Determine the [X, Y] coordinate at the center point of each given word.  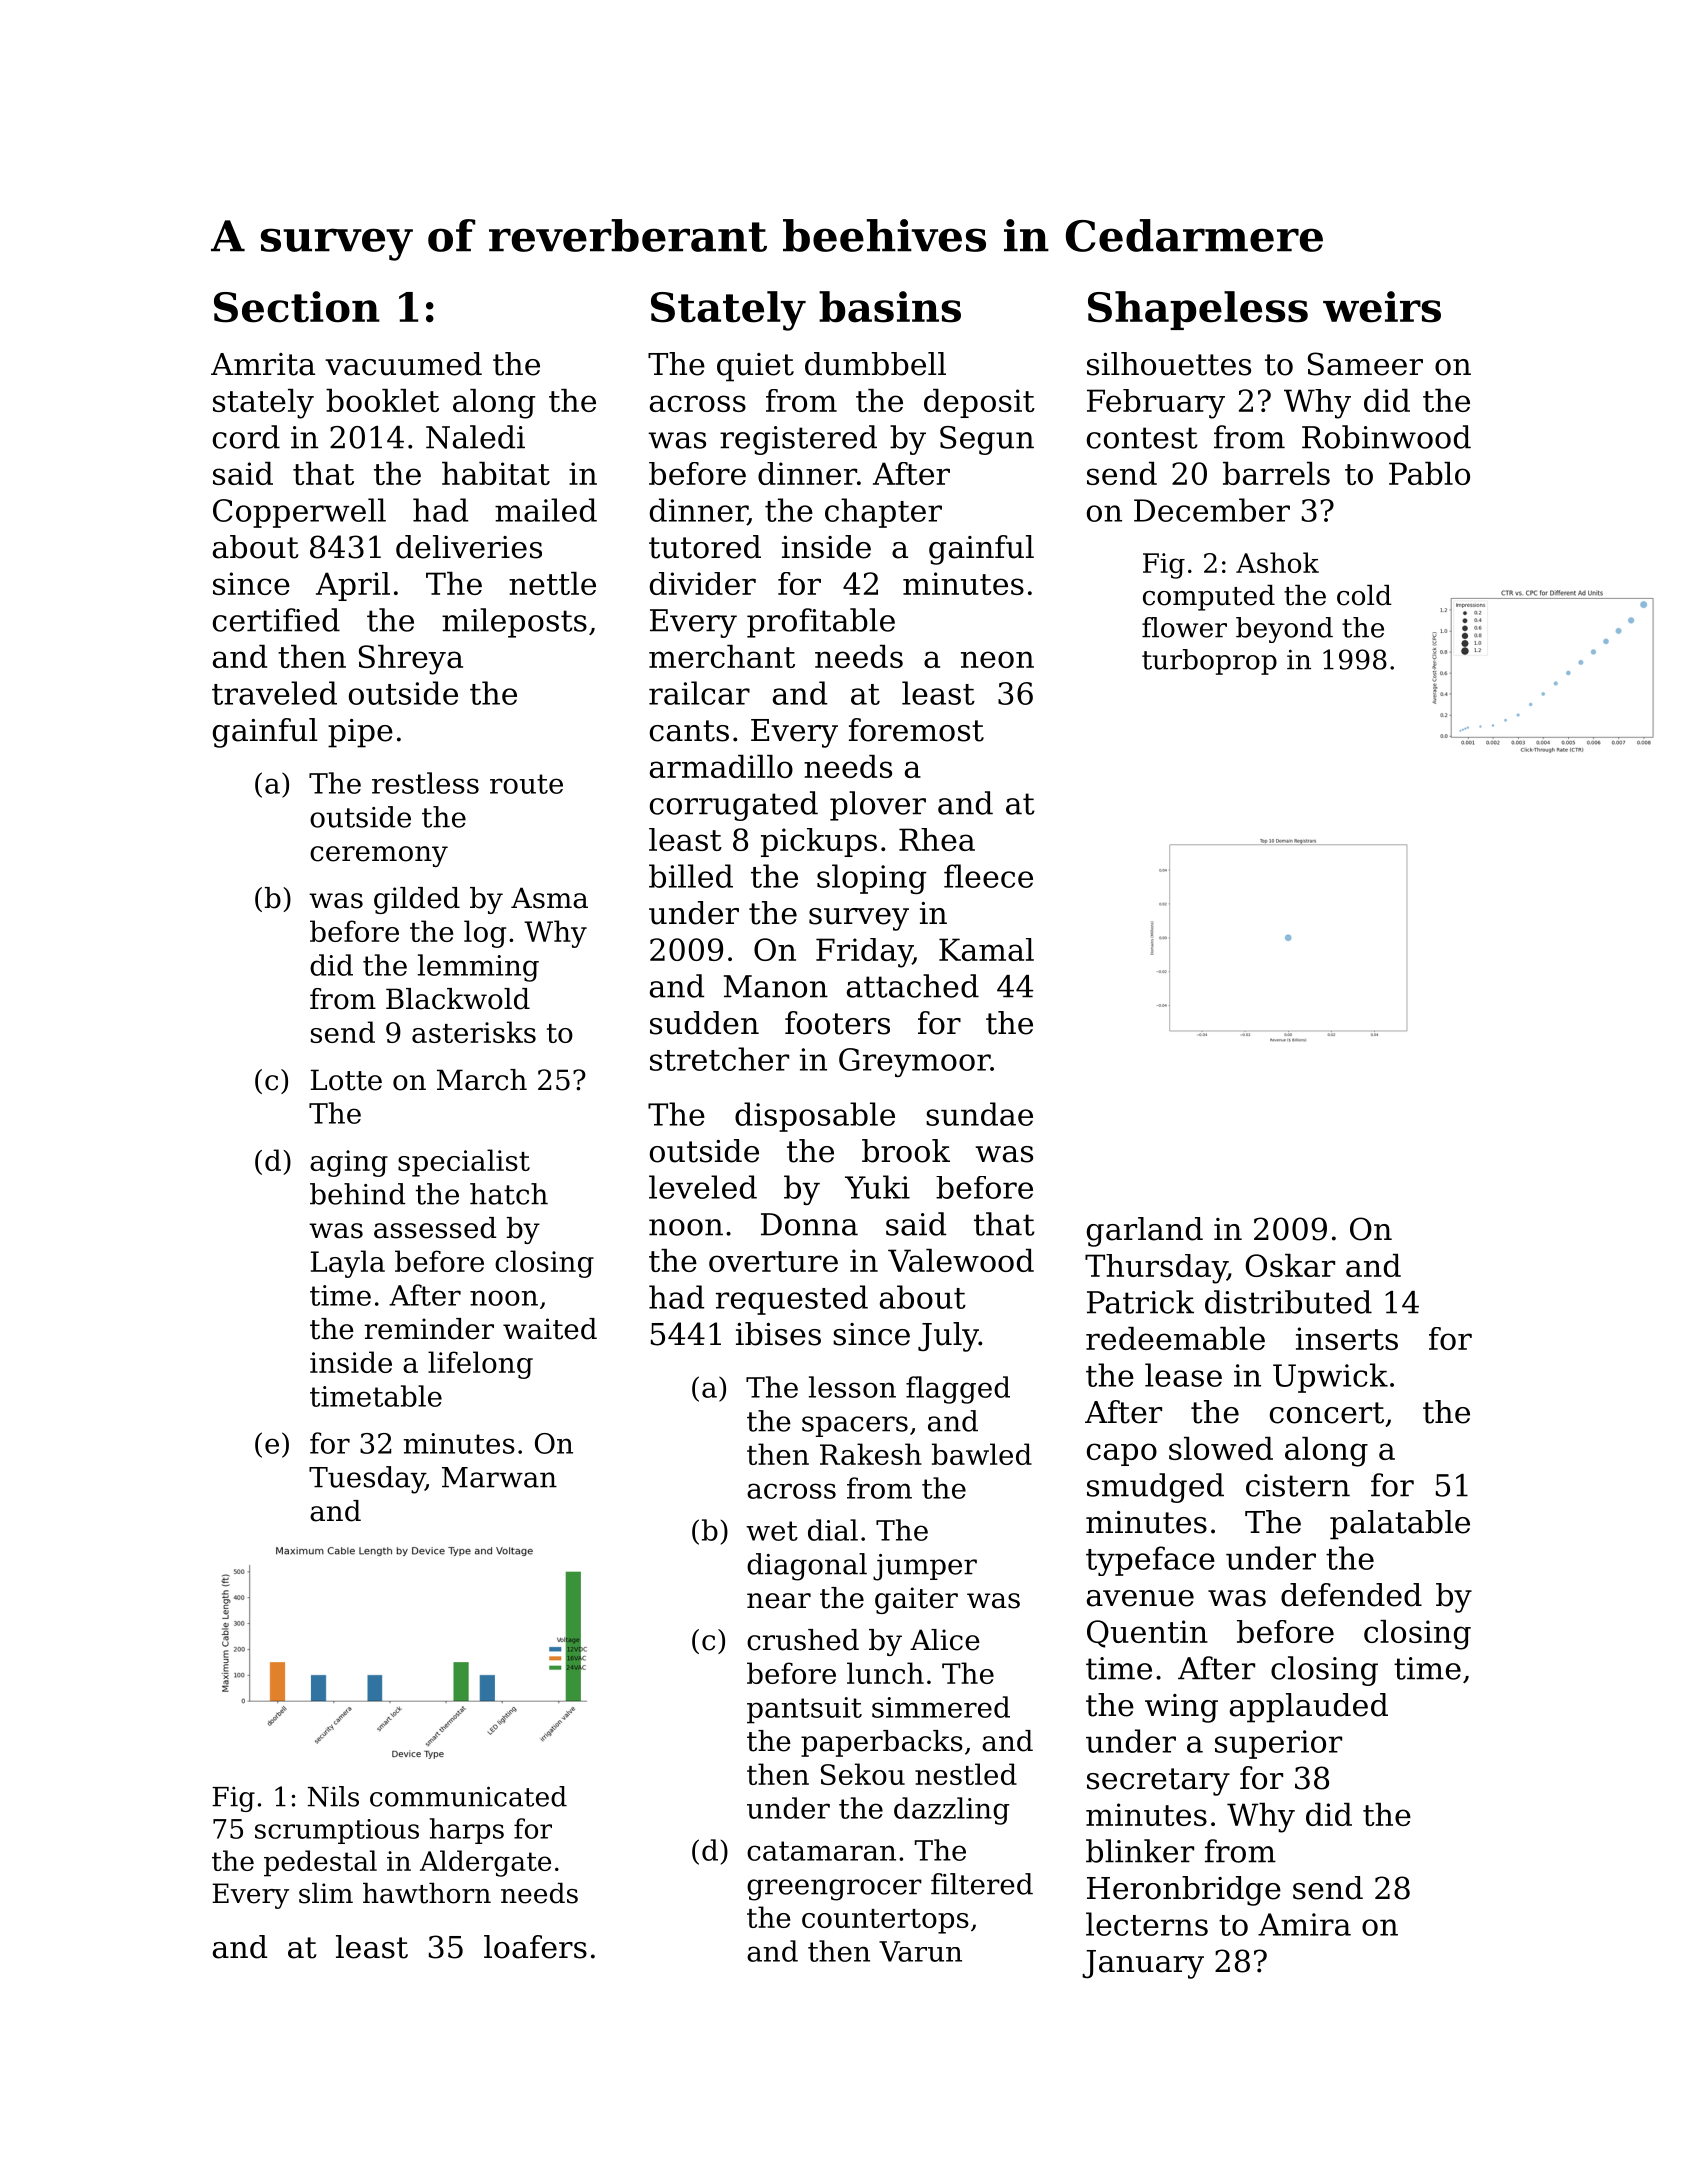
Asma [549, 898]
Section [297, 307]
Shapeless [1198, 310]
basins [890, 307]
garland [1145, 1232]
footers [837, 1023]
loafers [535, 1947]
